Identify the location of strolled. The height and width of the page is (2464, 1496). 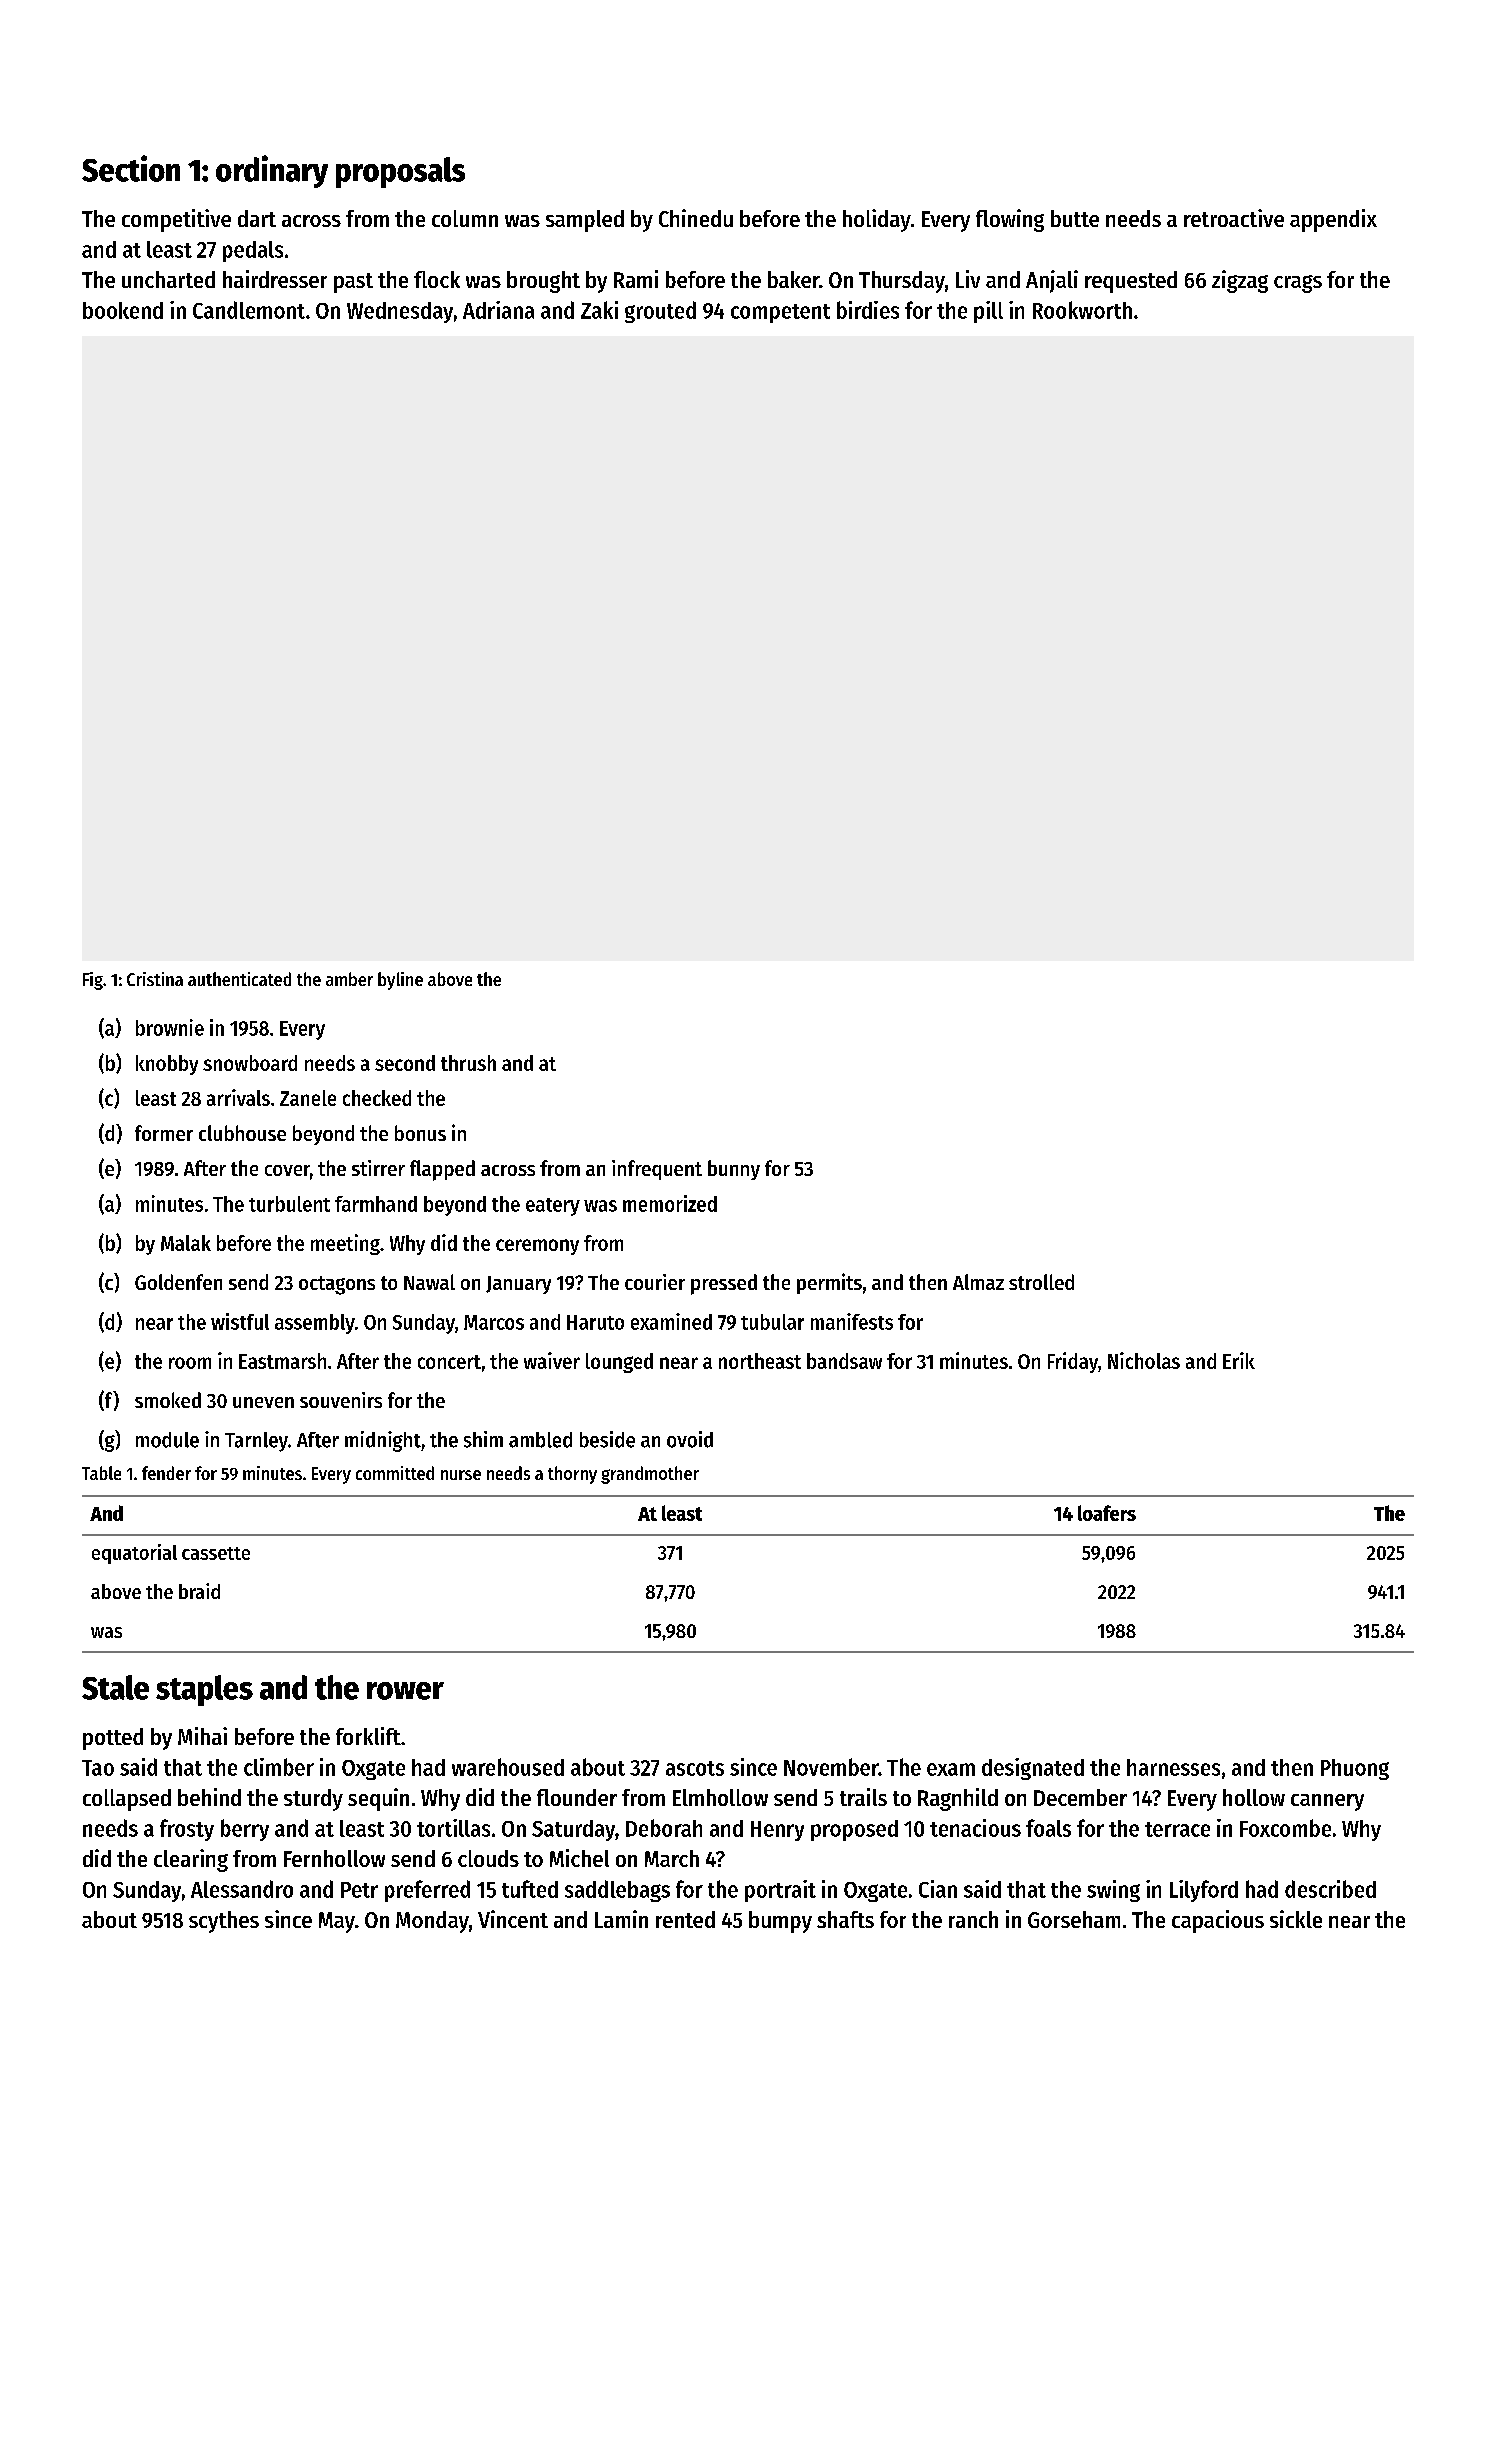
(1041, 1282).
